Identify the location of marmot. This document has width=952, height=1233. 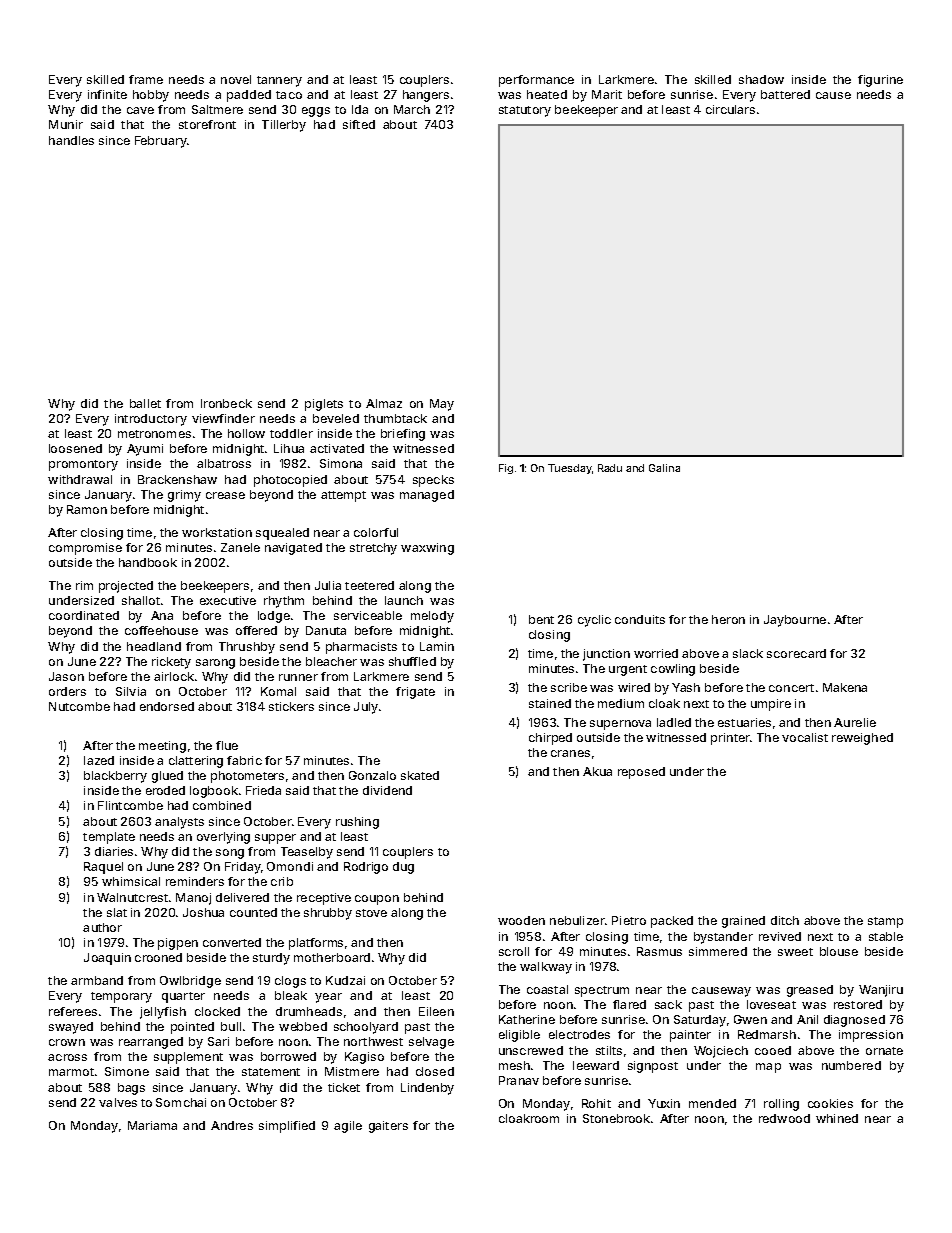
(71, 1072).
